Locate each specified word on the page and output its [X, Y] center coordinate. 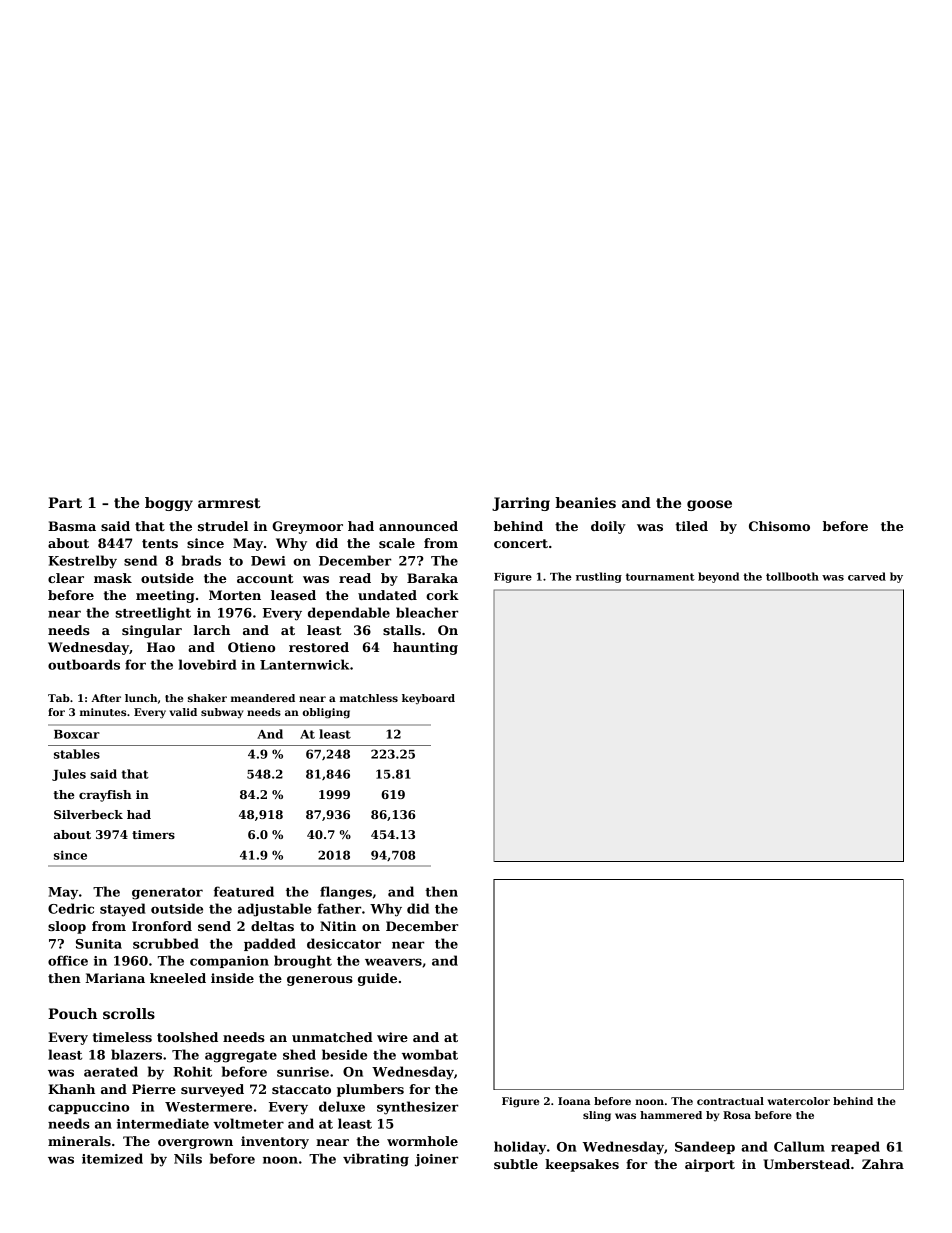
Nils [188, 1158]
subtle [516, 1164]
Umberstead [806, 1164]
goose [709, 505]
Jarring [521, 504]
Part [65, 502]
